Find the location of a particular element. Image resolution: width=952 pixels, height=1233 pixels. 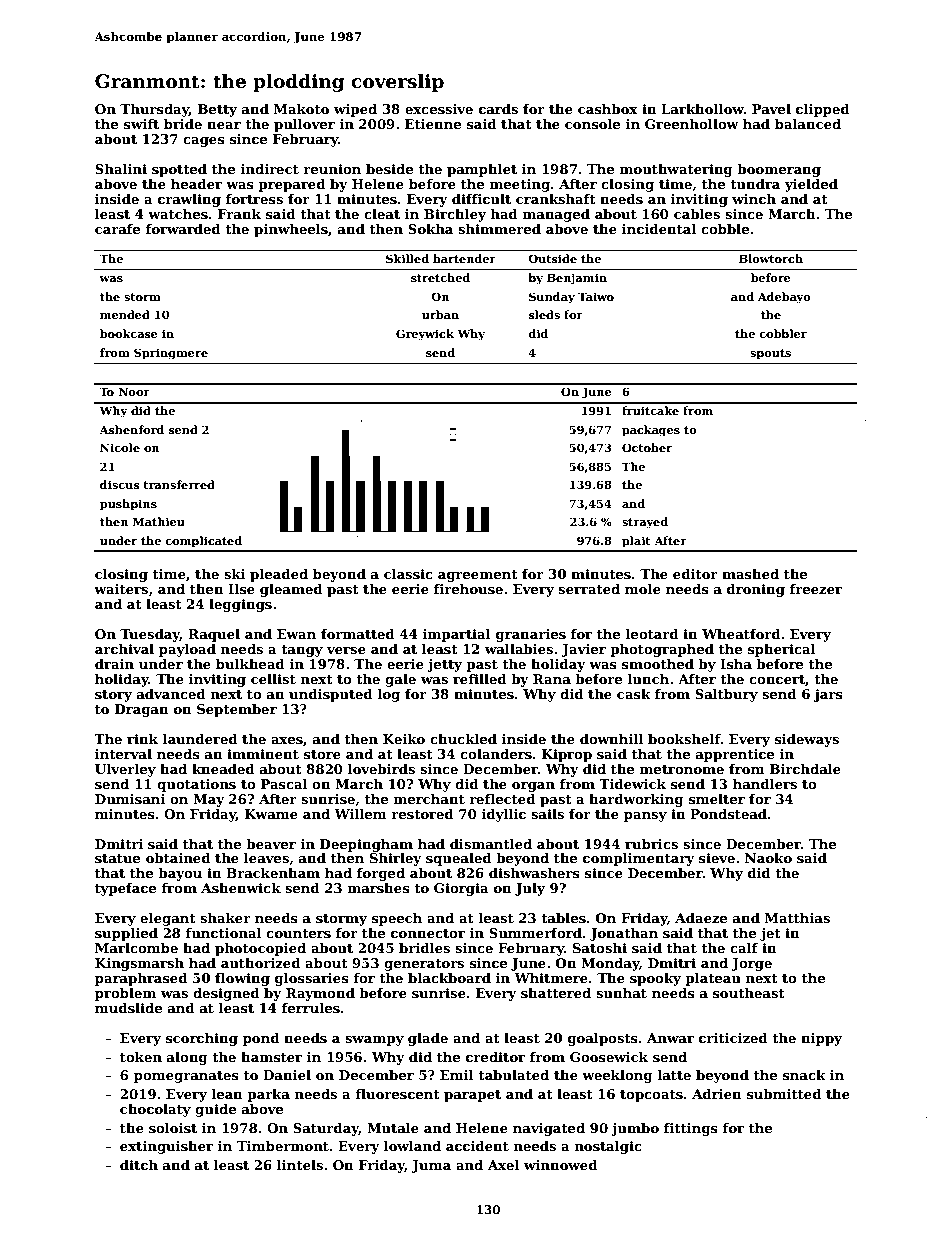

payload is located at coordinates (187, 650).
